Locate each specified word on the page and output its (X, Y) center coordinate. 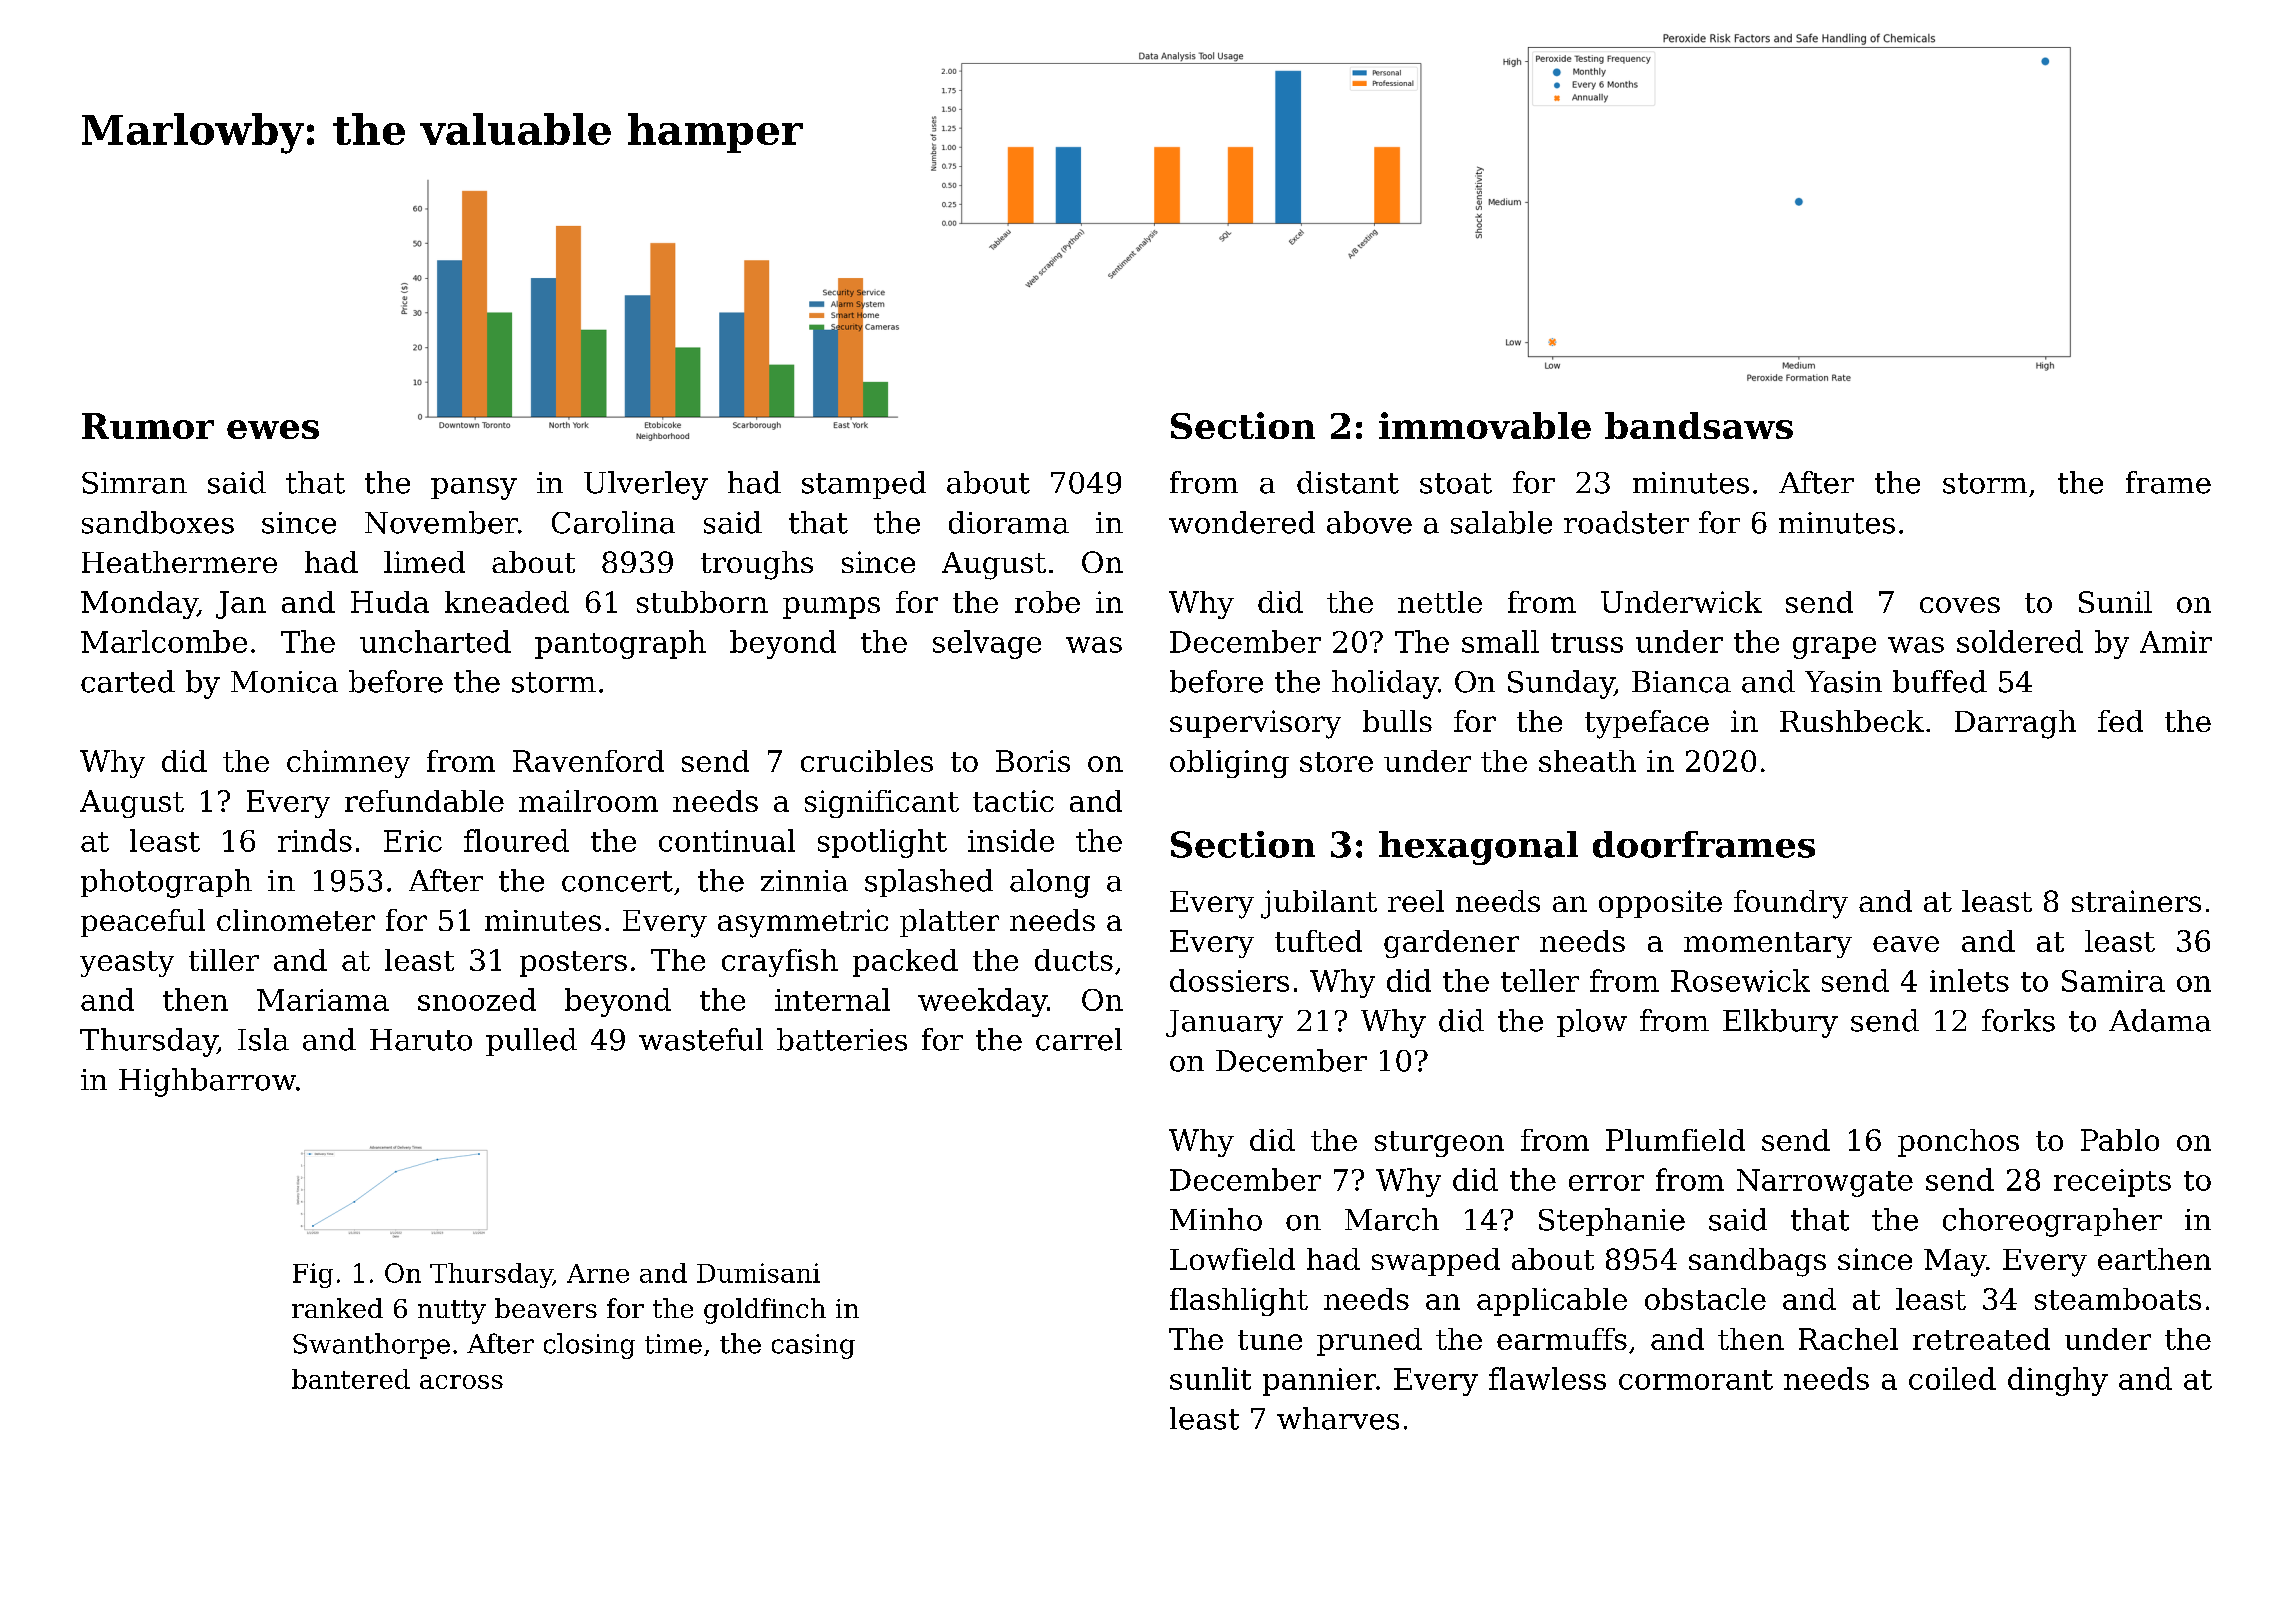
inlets (1969, 980)
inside (1011, 840)
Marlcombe (164, 641)
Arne (598, 1273)
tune (1270, 1340)
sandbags (1757, 1262)
